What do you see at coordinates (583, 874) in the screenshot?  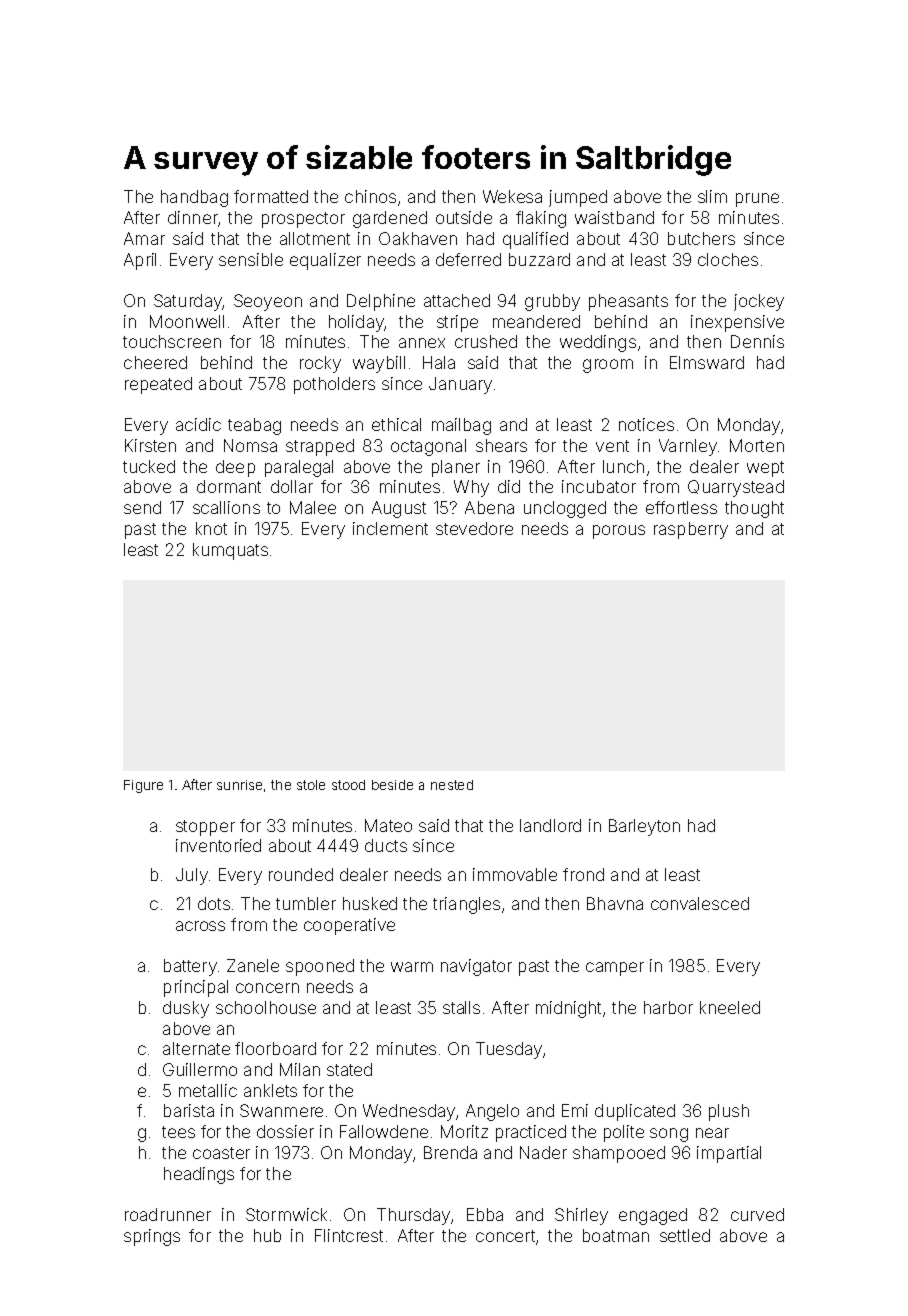 I see `frond` at bounding box center [583, 874].
